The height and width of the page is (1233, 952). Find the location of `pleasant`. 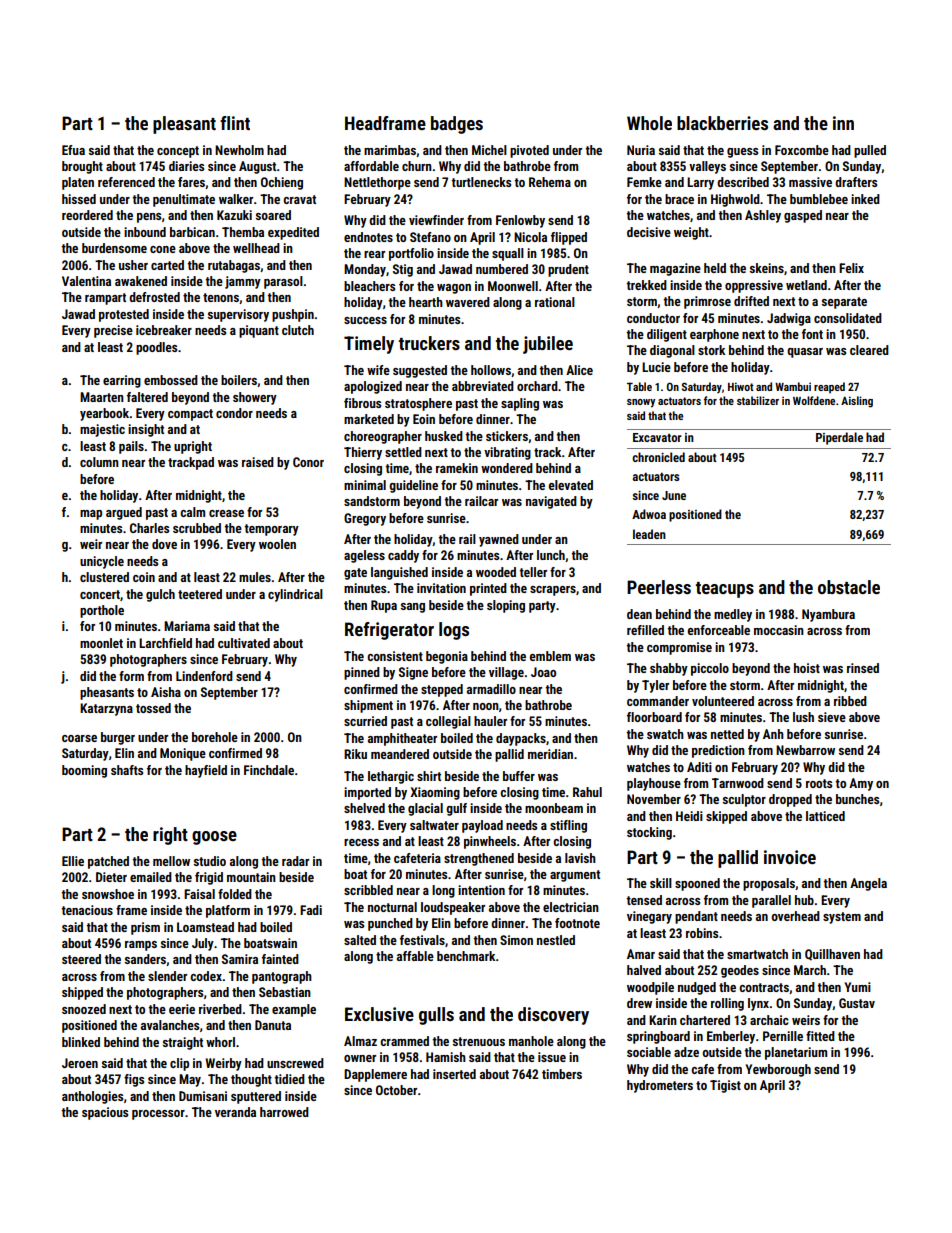

pleasant is located at coordinates (184, 125).
